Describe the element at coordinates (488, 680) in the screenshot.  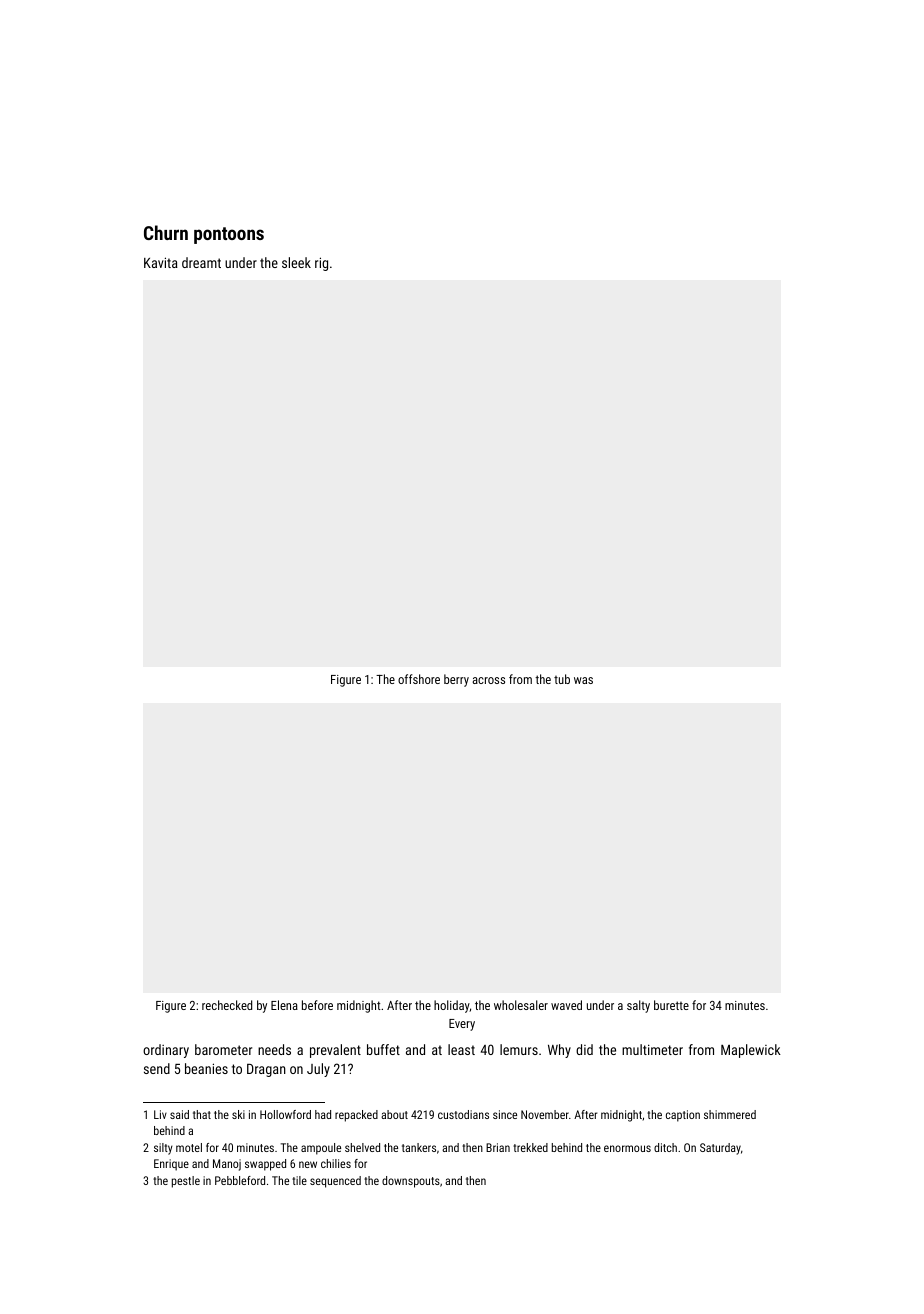
I see `across` at that location.
